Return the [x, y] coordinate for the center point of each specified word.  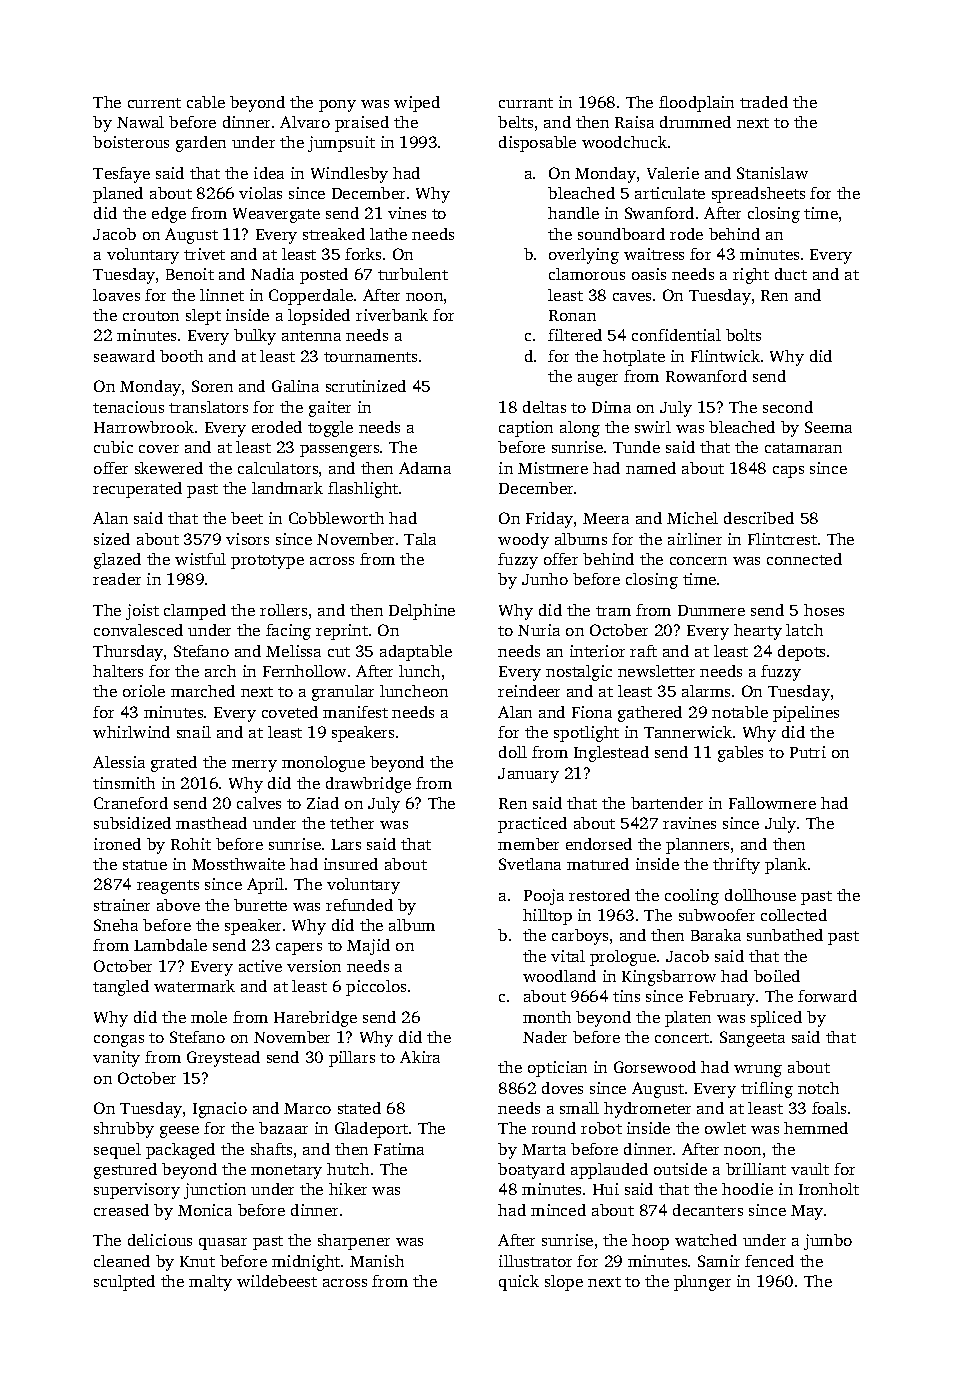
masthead [211, 823]
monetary [286, 1172]
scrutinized [366, 386]
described [759, 518]
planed [118, 195]
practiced [532, 825]
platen [688, 1019]
